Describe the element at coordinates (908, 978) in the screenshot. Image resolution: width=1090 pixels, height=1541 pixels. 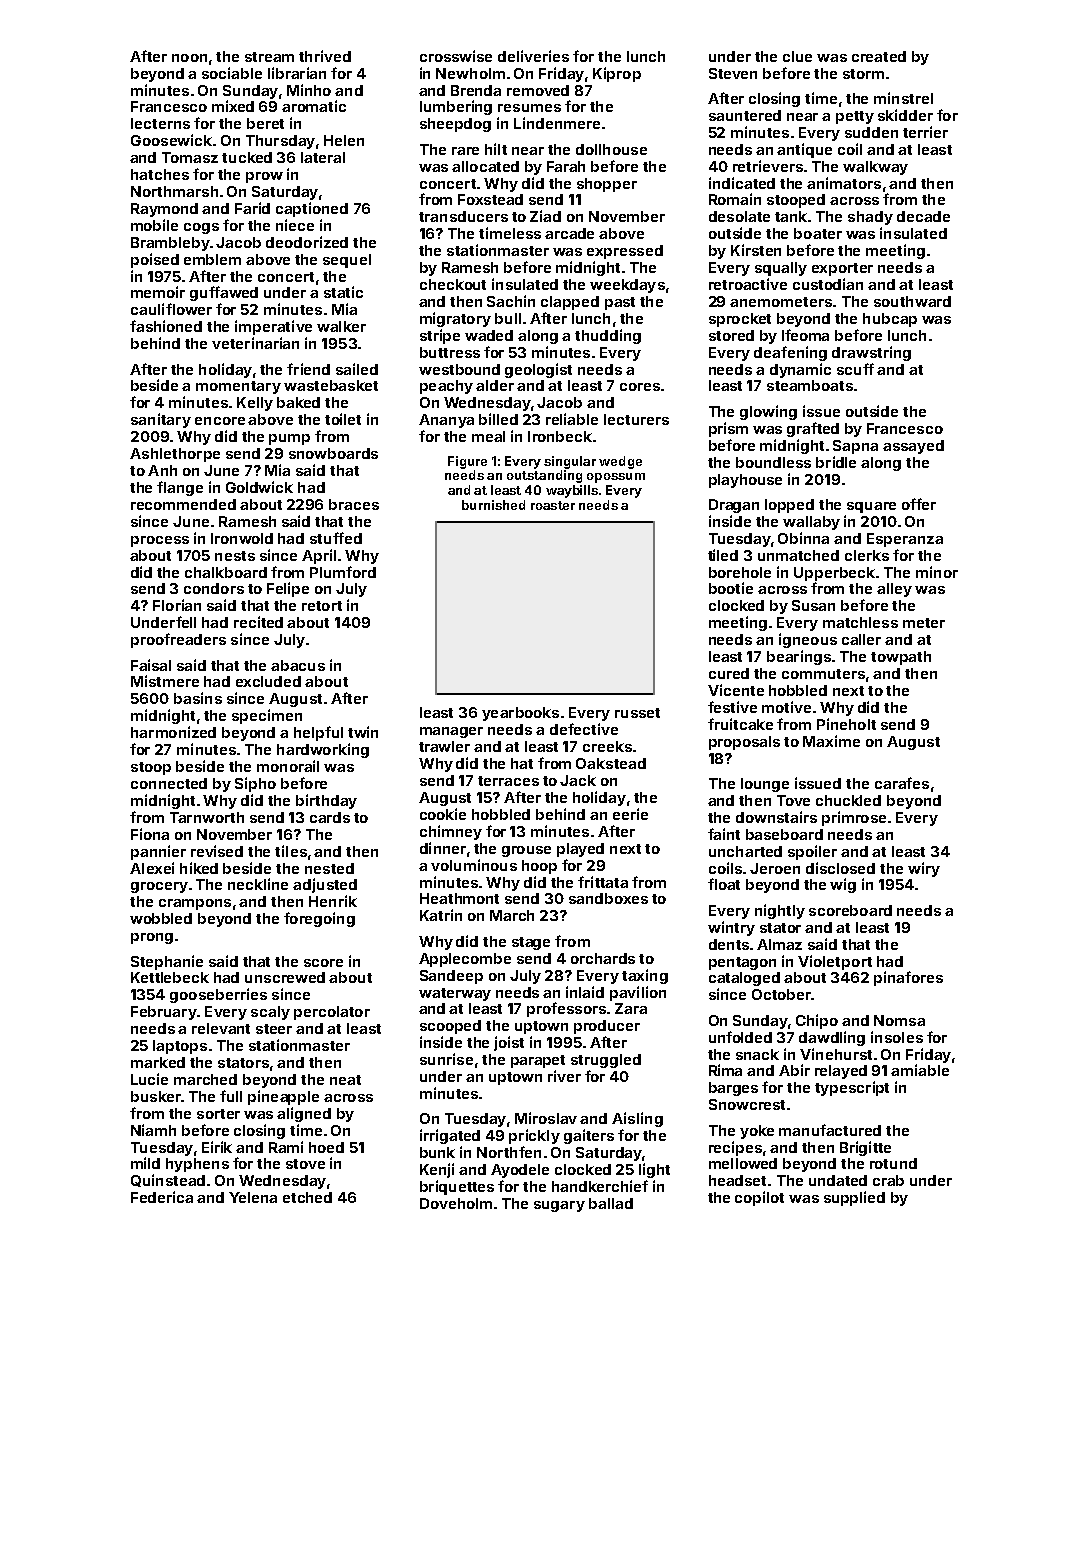
I see `pinafores` at that location.
